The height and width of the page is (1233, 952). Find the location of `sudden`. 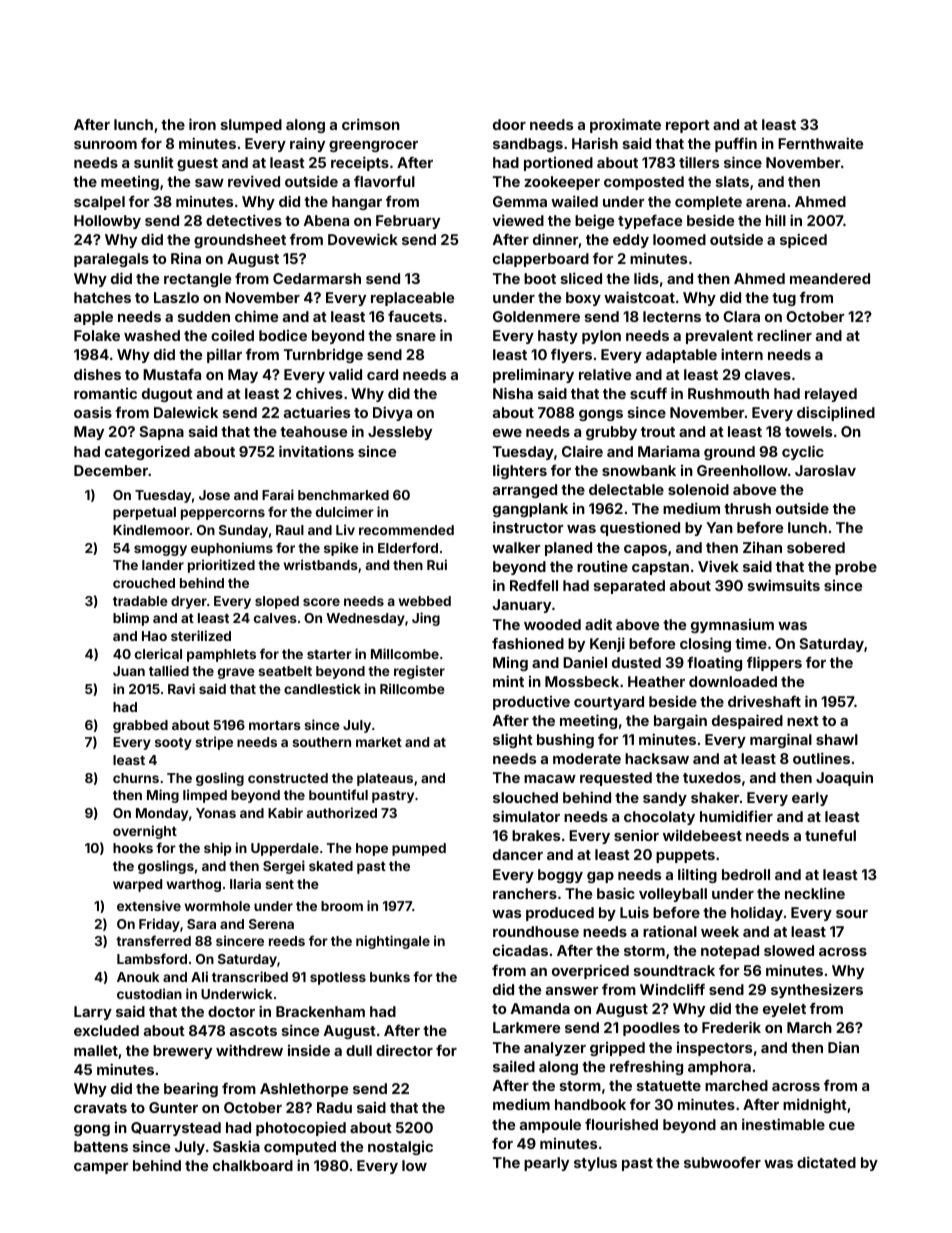

sudden is located at coordinates (204, 316).
